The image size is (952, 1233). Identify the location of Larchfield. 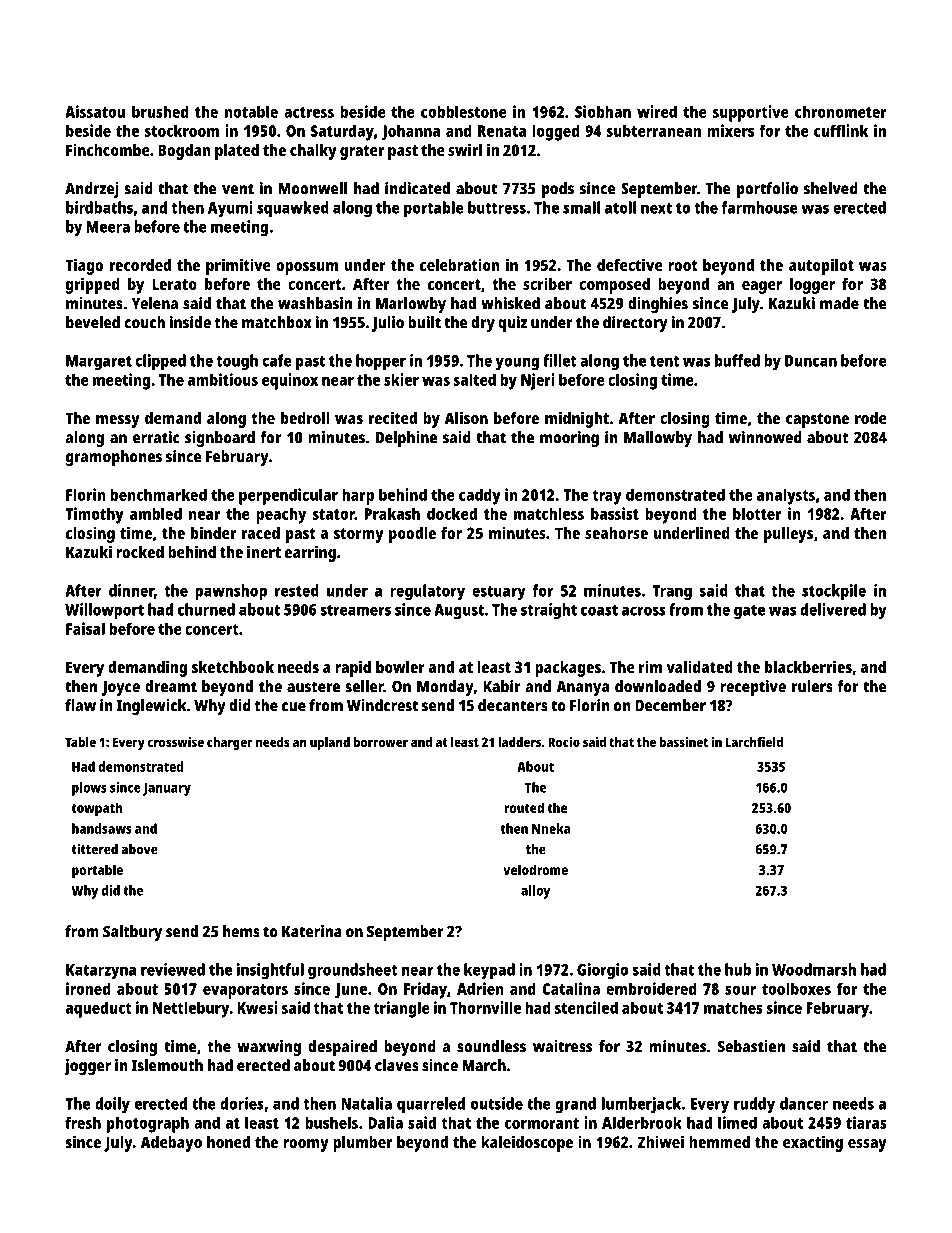
(754, 742).
